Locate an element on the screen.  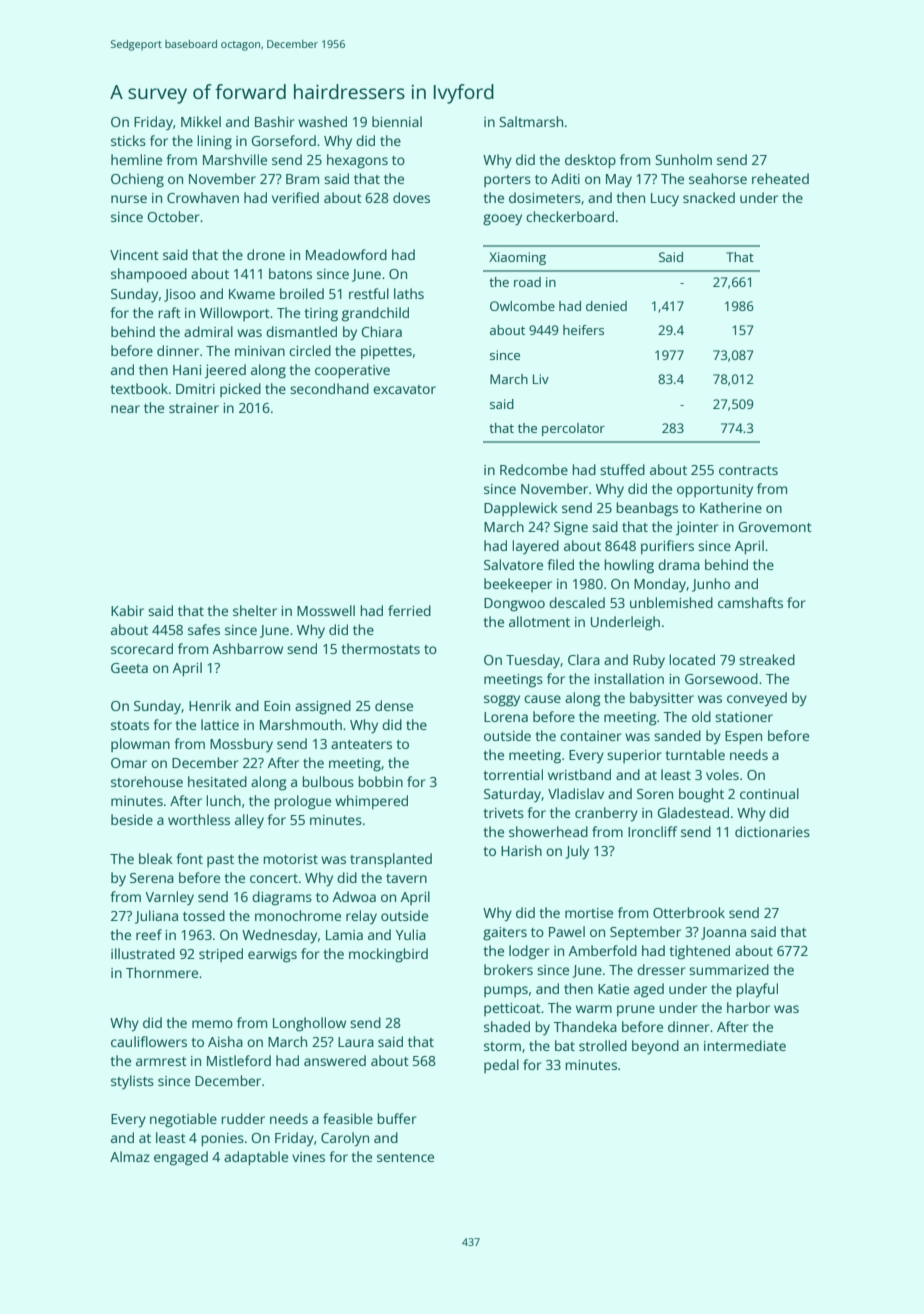
shelter is located at coordinates (255, 610).
